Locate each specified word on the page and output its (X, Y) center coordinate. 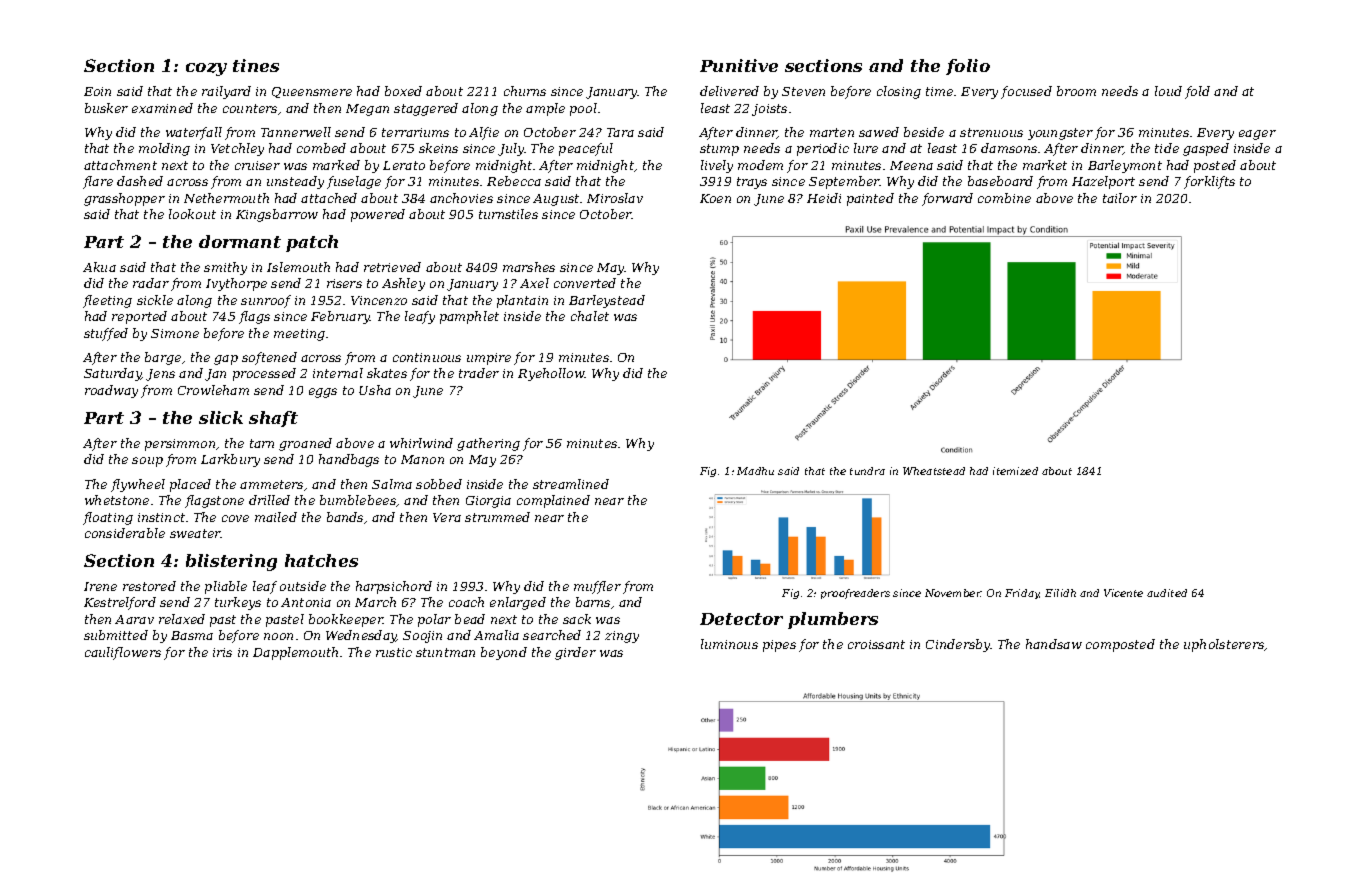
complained (553, 501)
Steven (803, 91)
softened (269, 358)
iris (222, 652)
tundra (867, 471)
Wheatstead (934, 471)
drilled (269, 500)
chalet (590, 316)
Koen (715, 198)
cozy (206, 69)
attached (329, 198)
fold (1197, 92)
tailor (1120, 198)
